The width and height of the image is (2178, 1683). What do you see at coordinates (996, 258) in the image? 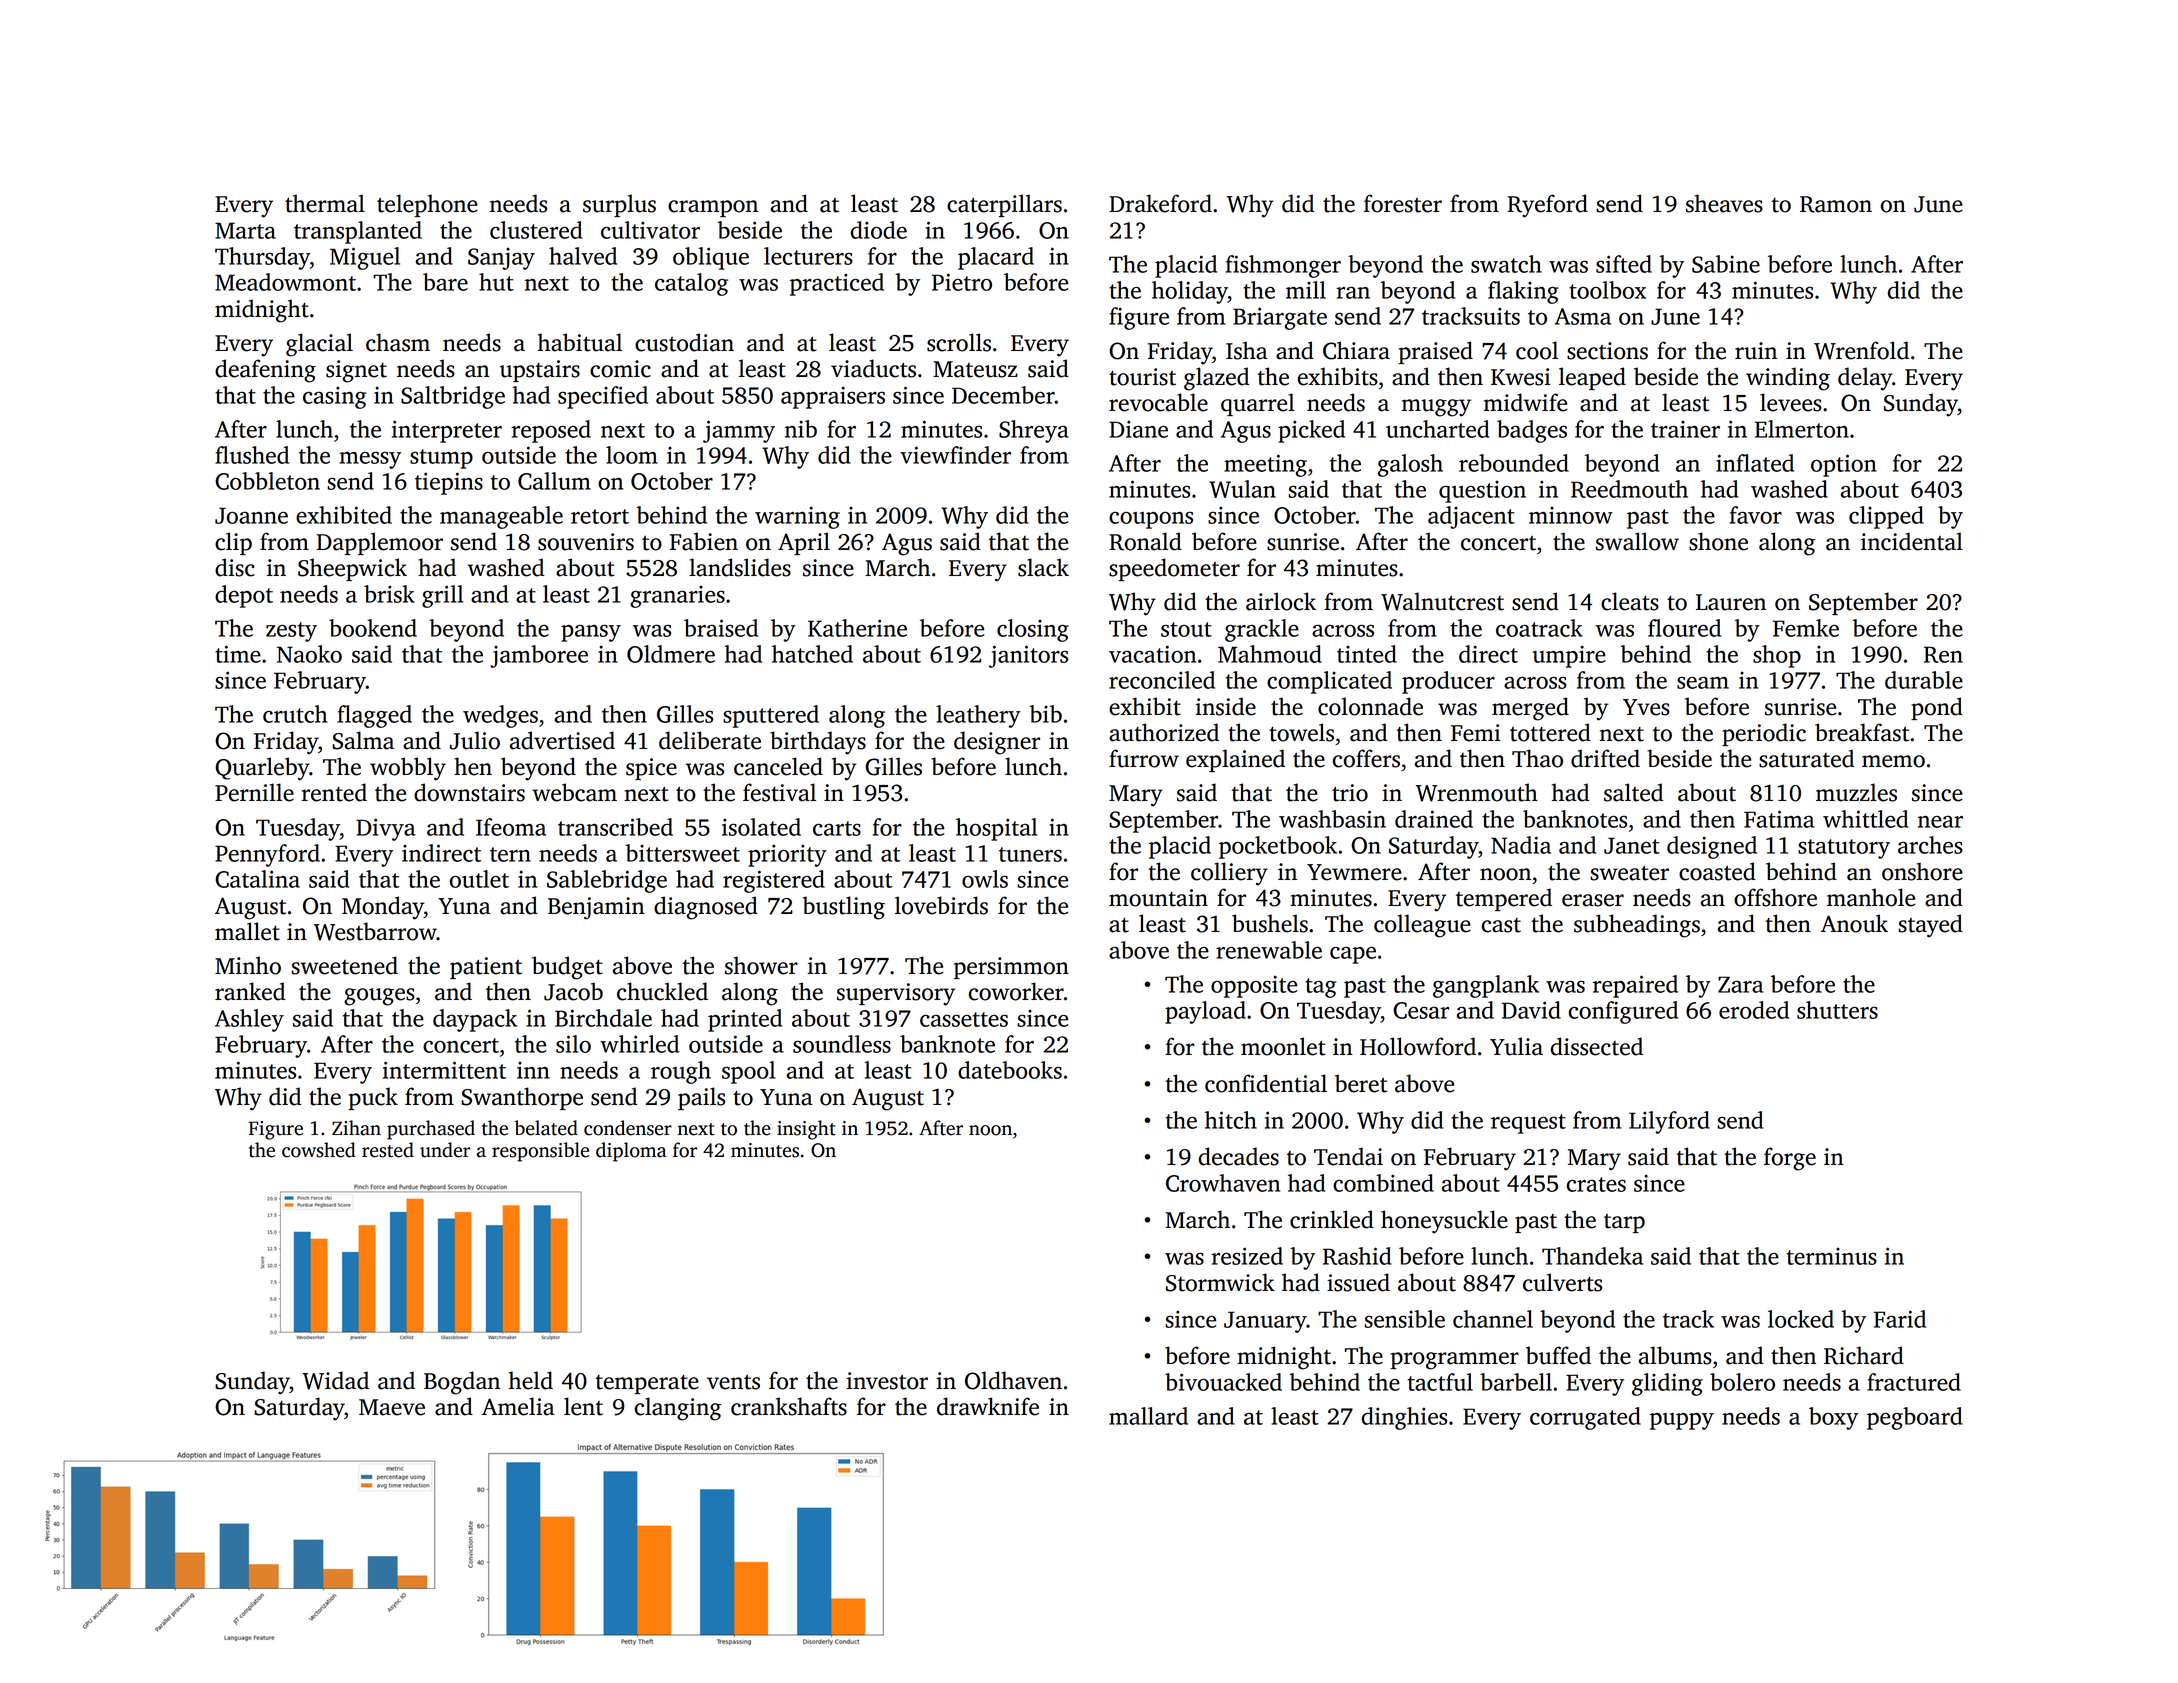
I see `placard` at bounding box center [996, 258].
